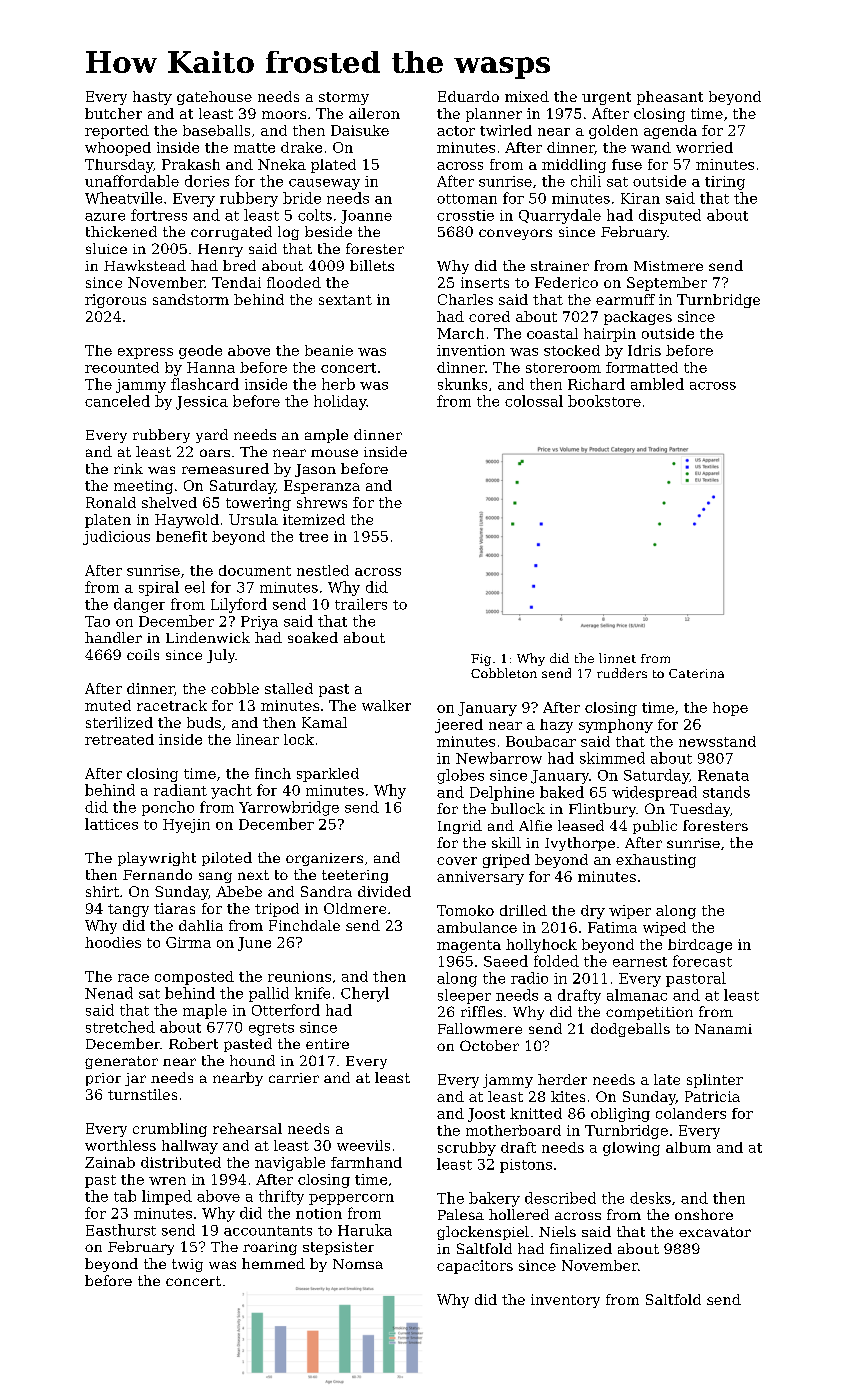 The height and width of the screenshot is (1400, 849). Describe the element at coordinates (468, 96) in the screenshot. I see `Eduardo` at that location.
